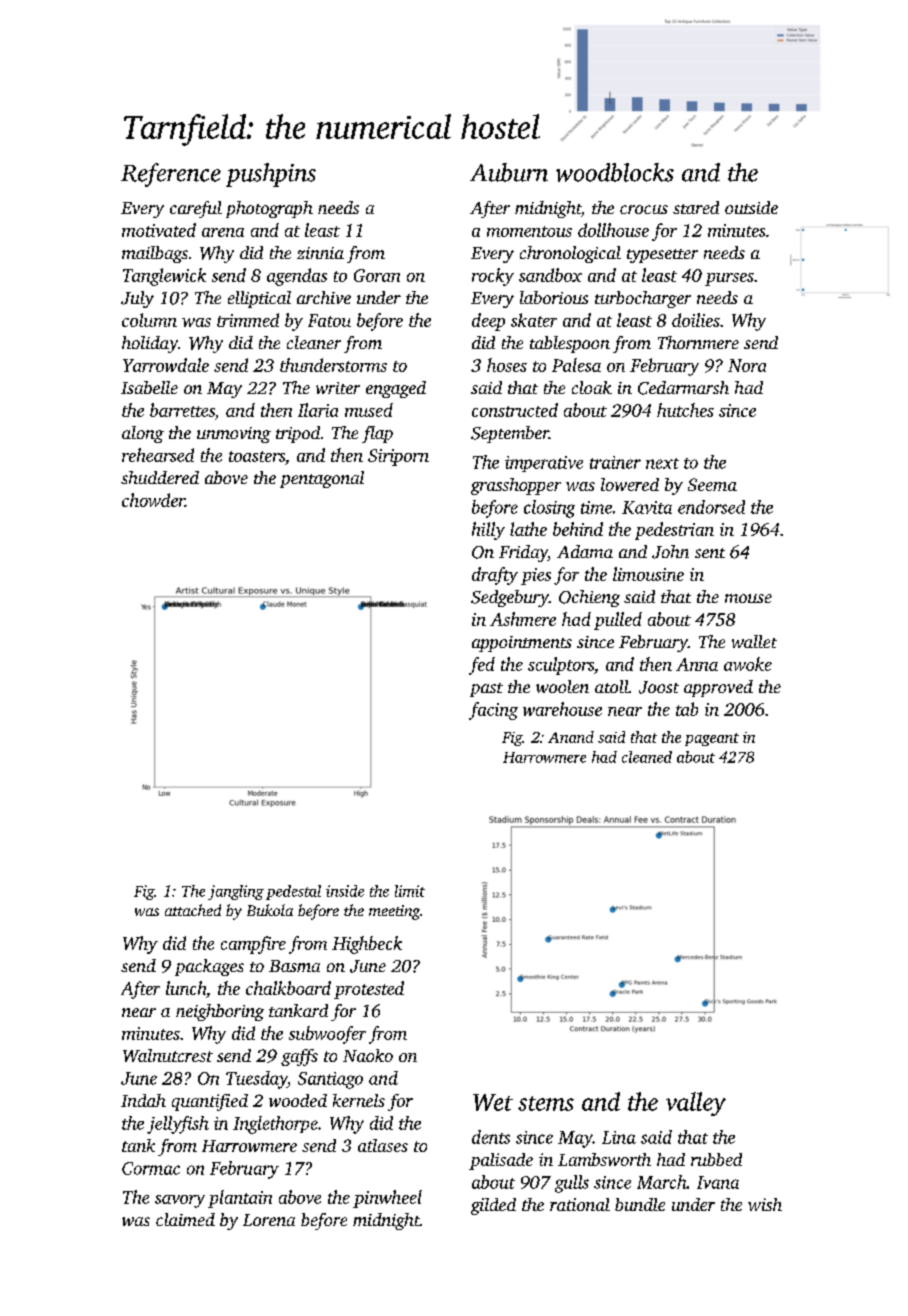 The width and height of the screenshot is (908, 1316). I want to click on lunch, so click(186, 988).
